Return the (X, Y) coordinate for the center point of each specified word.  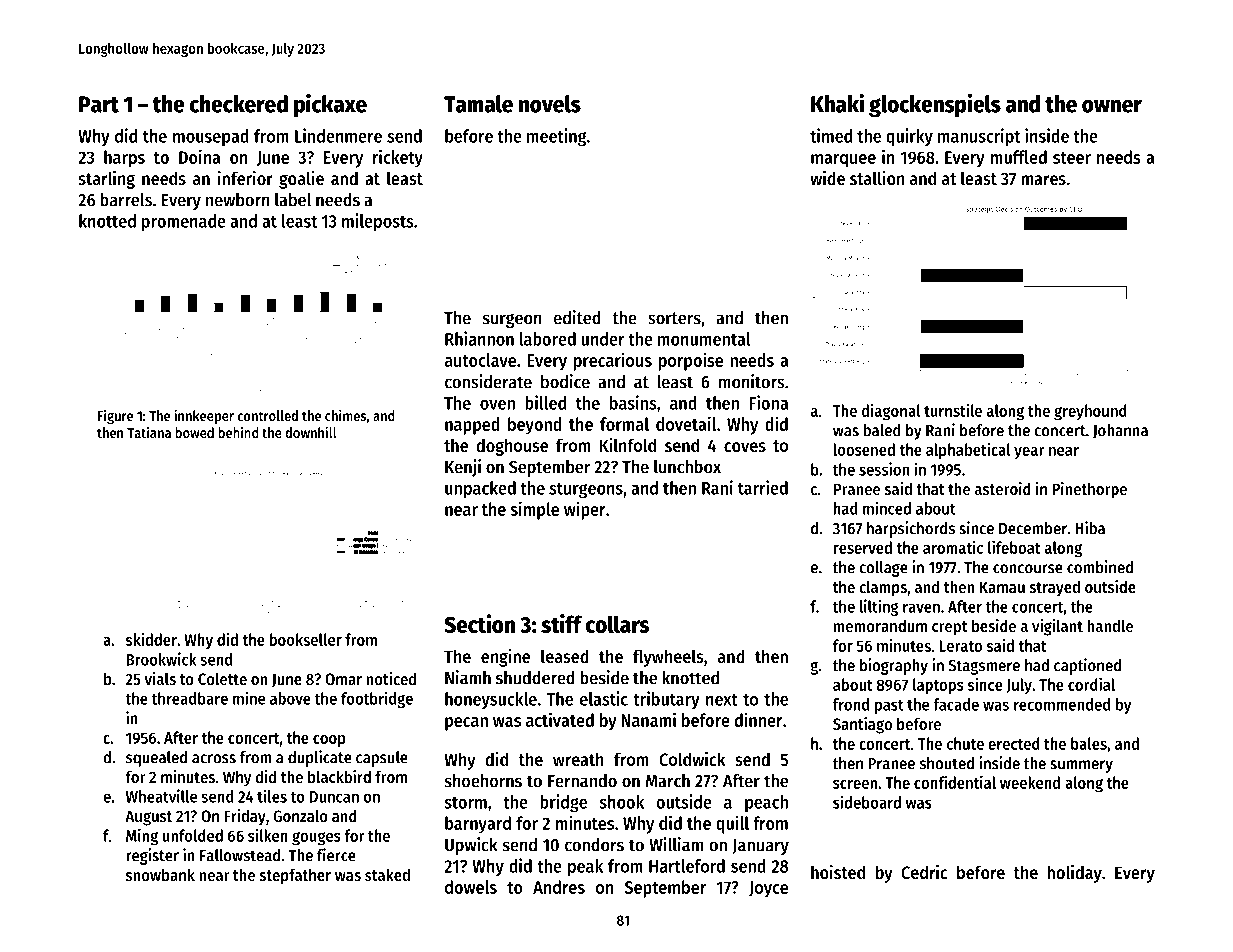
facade (956, 704)
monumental (704, 339)
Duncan (334, 797)
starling (107, 180)
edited (577, 317)
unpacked (480, 490)
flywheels (668, 658)
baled (882, 430)
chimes (345, 415)
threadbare (190, 698)
